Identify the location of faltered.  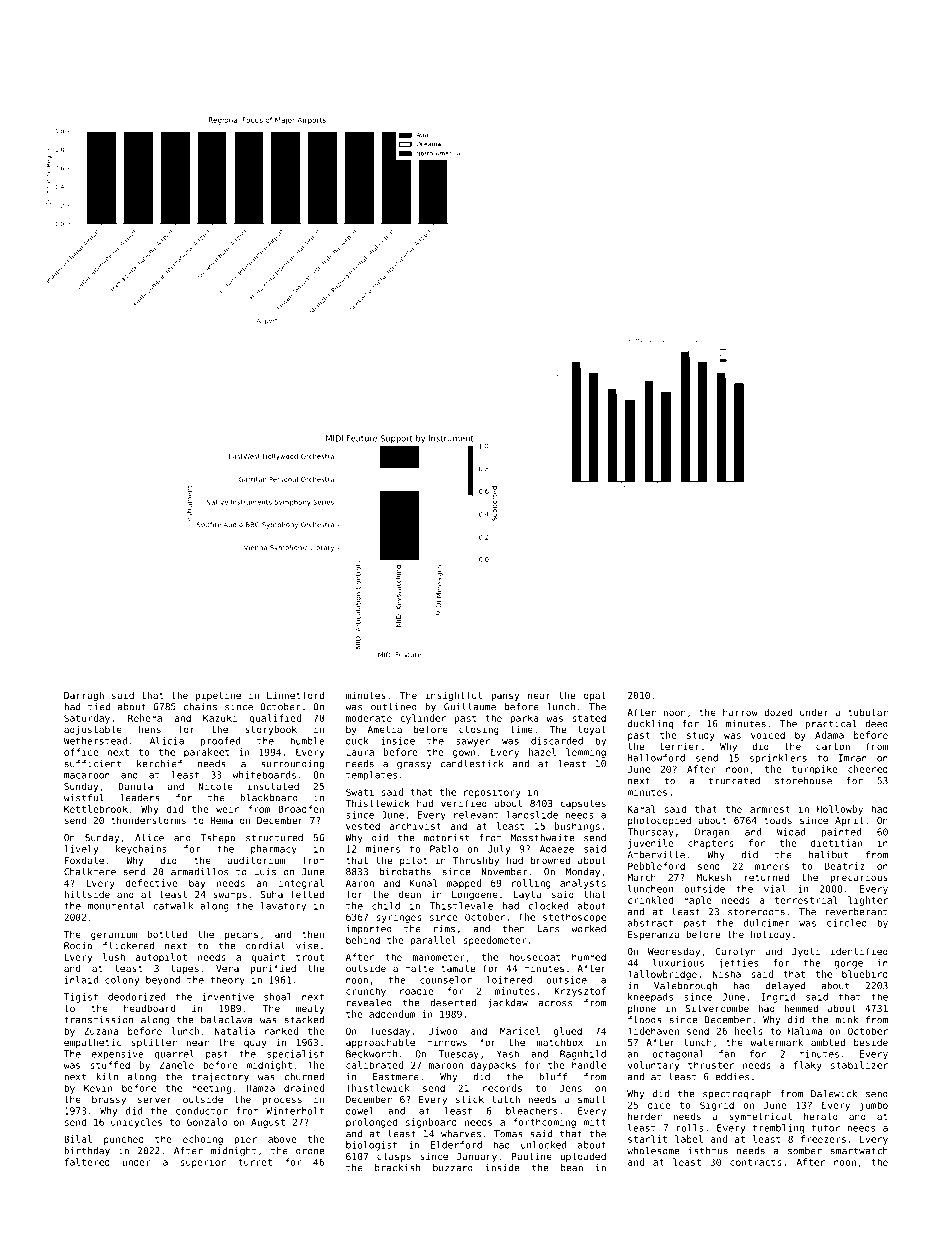
(87, 1162).
